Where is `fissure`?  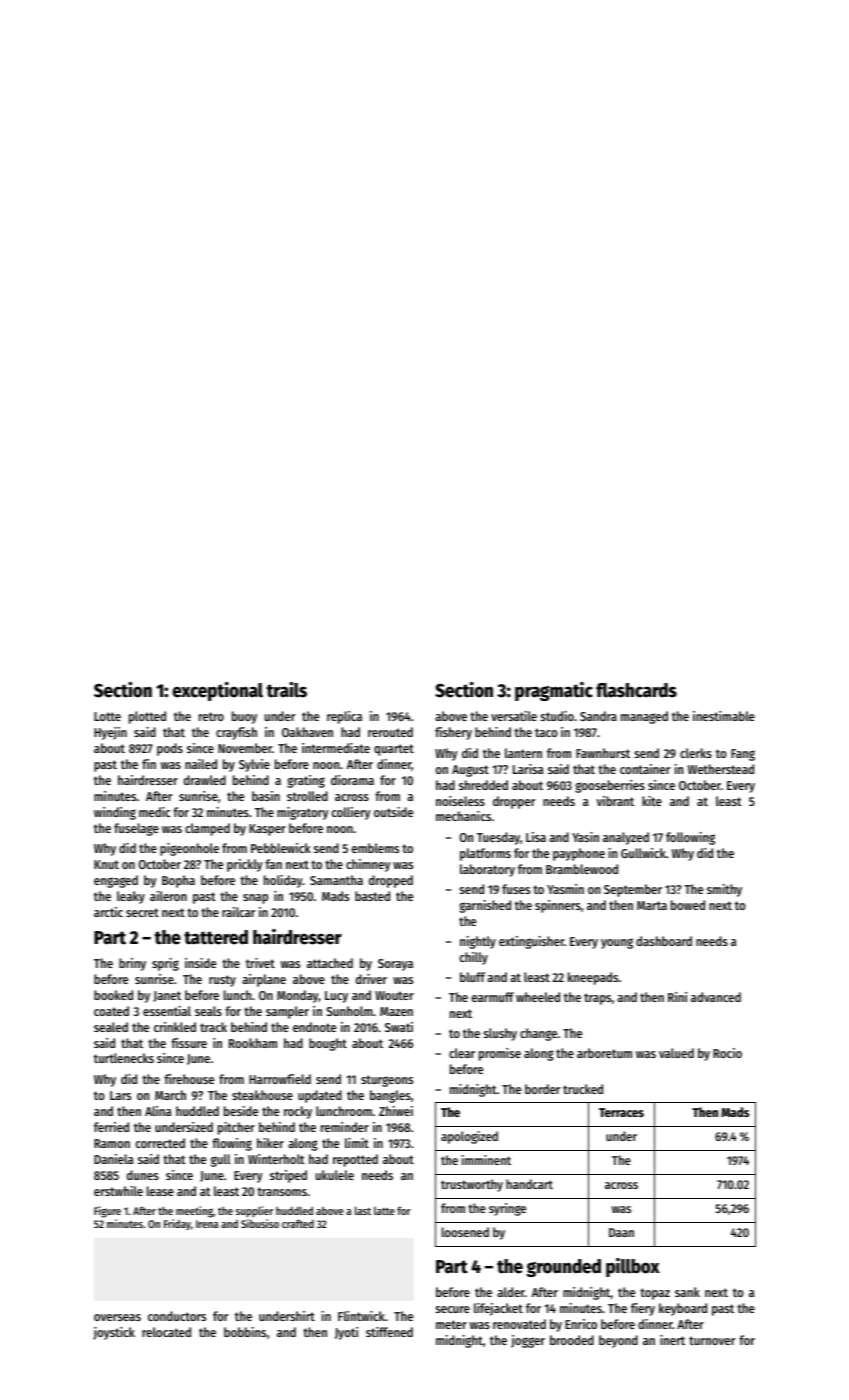 fissure is located at coordinates (189, 1043).
